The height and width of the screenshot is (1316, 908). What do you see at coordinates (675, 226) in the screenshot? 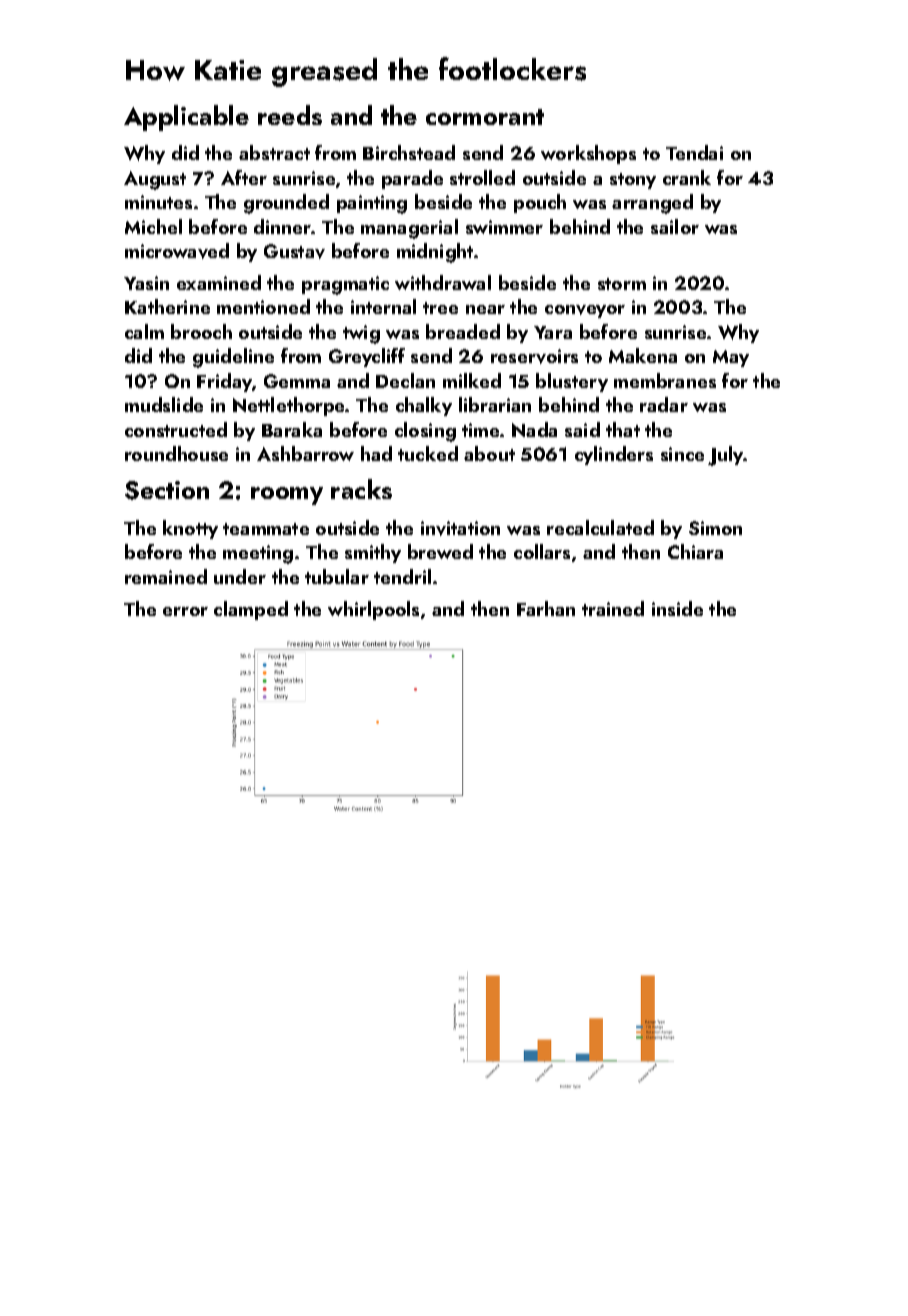
I see `sailor` at bounding box center [675, 226].
